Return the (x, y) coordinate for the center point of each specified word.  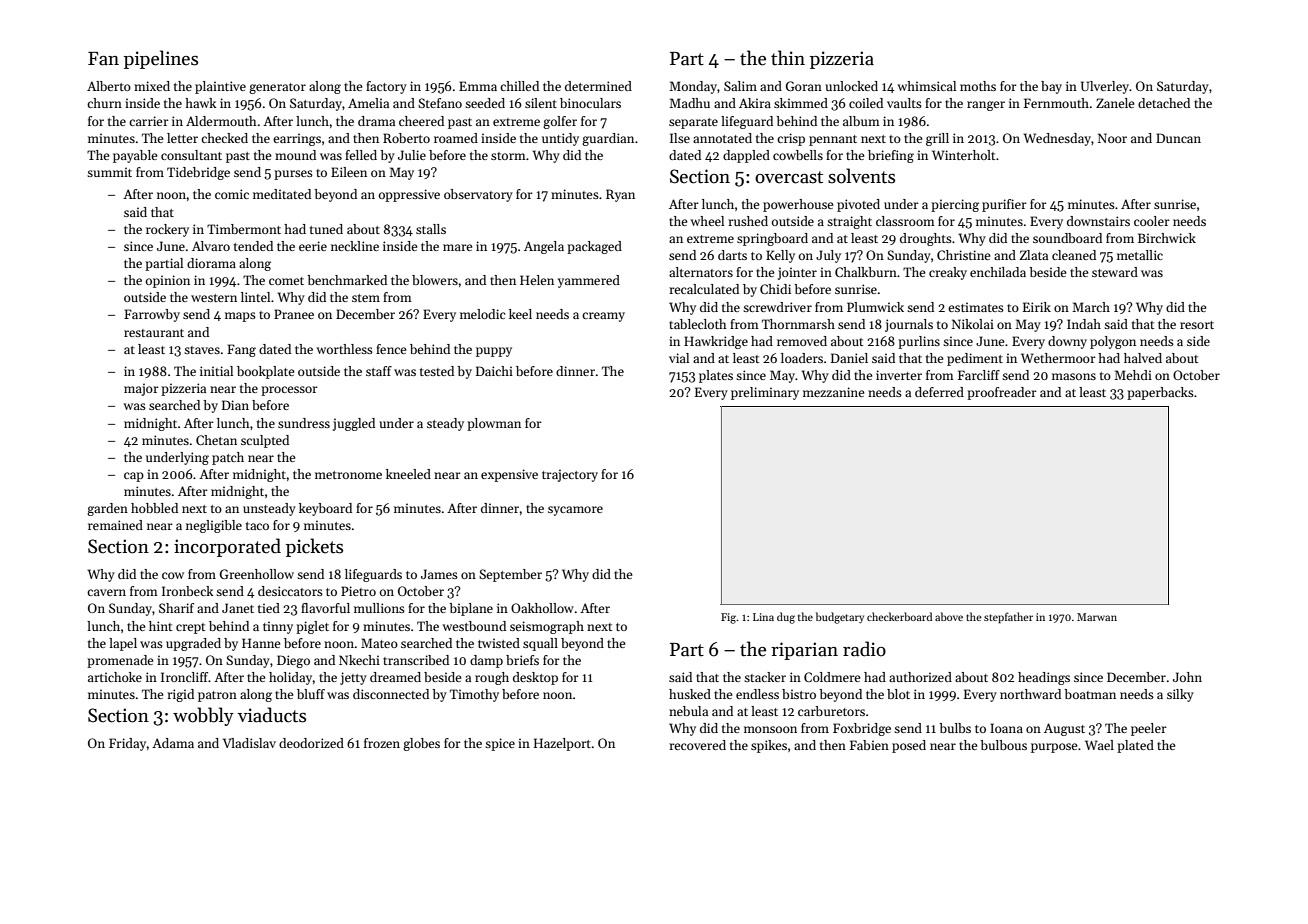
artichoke (115, 677)
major (141, 389)
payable (135, 156)
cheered (421, 121)
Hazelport (562, 744)
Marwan (1097, 617)
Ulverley (1105, 87)
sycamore (575, 511)
